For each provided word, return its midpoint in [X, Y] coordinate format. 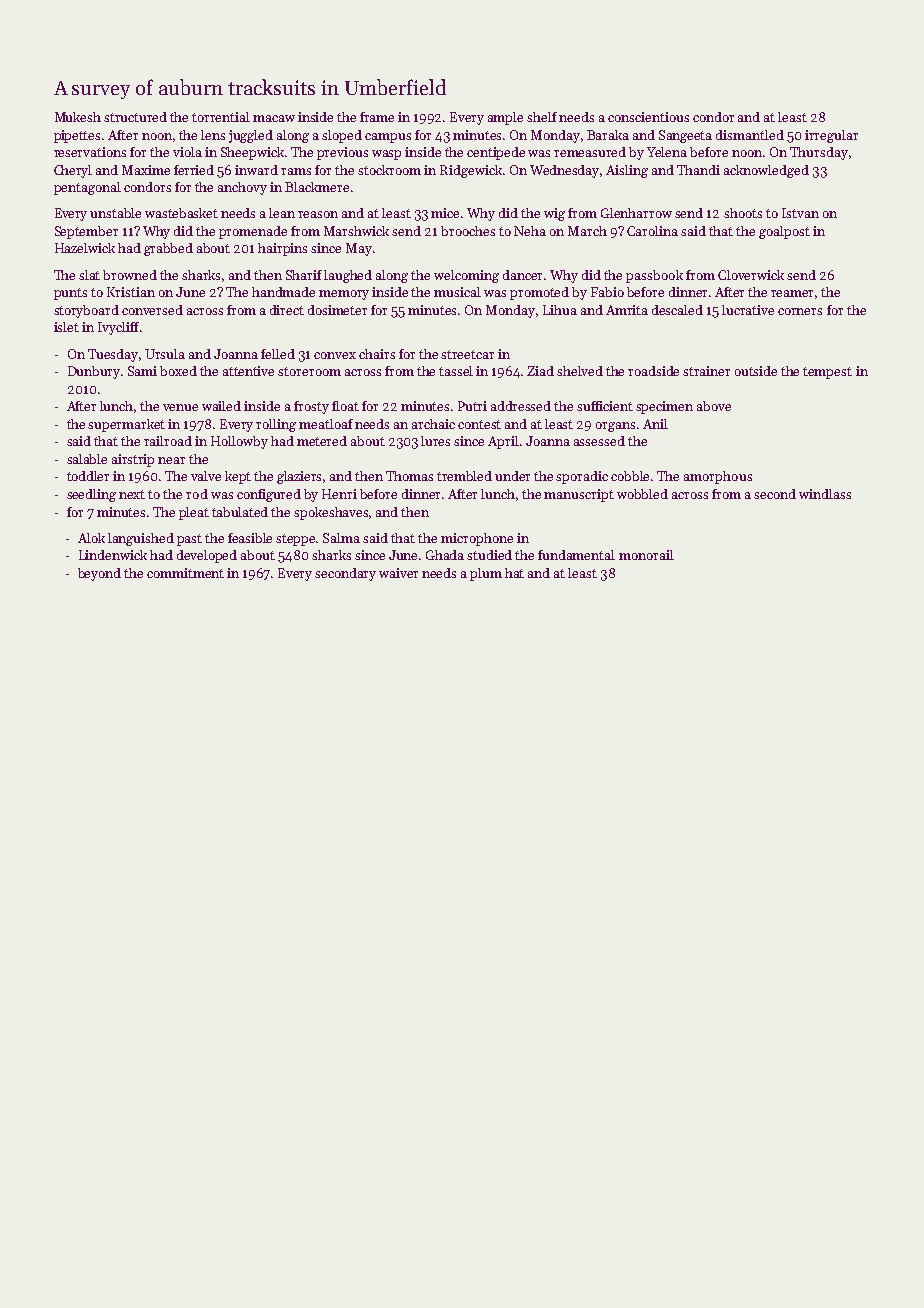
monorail [646, 555]
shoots [743, 213]
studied [489, 555]
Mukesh [78, 117]
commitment [185, 573]
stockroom [389, 170]
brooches [468, 231]
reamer [792, 293]
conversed [152, 310]
